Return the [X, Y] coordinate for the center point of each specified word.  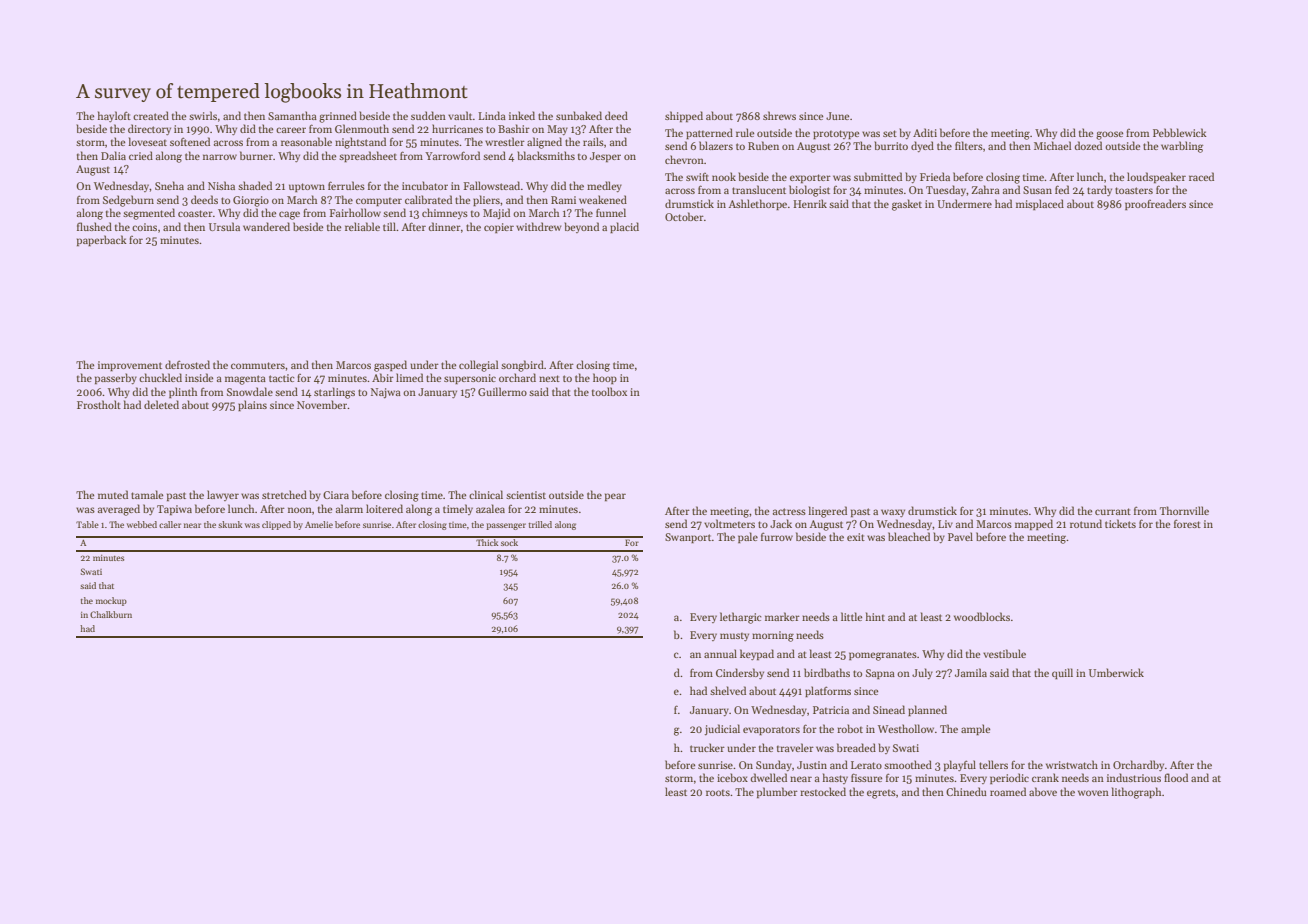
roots [718, 793]
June [837, 116]
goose [1109, 135]
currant [1113, 511]
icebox [732, 777]
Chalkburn [111, 614]
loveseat [148, 141]
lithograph [1136, 793]
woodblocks [982, 616]
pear [615, 497]
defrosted [187, 364]
